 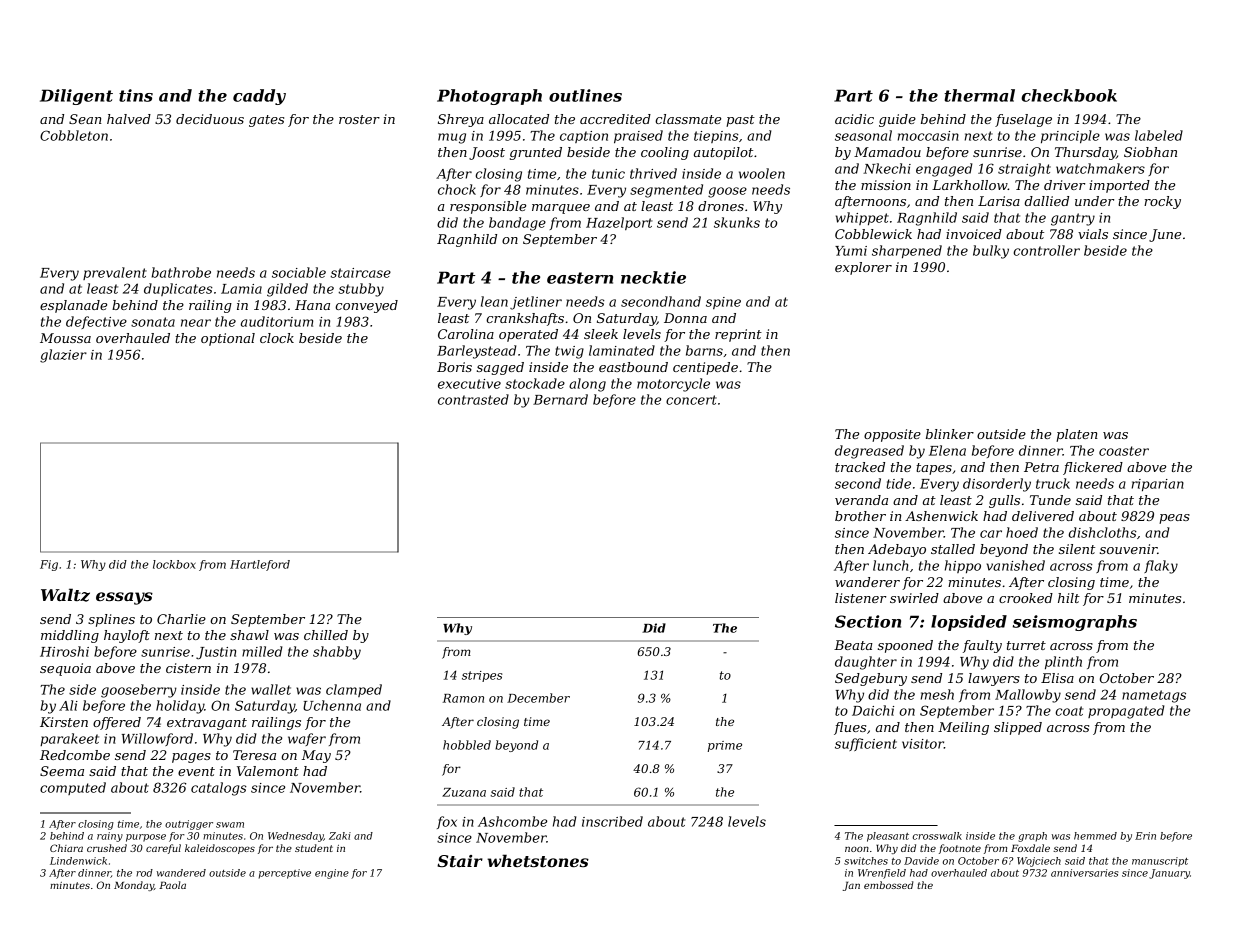 What do you see at coordinates (307, 739) in the screenshot?
I see `wafer` at bounding box center [307, 739].
